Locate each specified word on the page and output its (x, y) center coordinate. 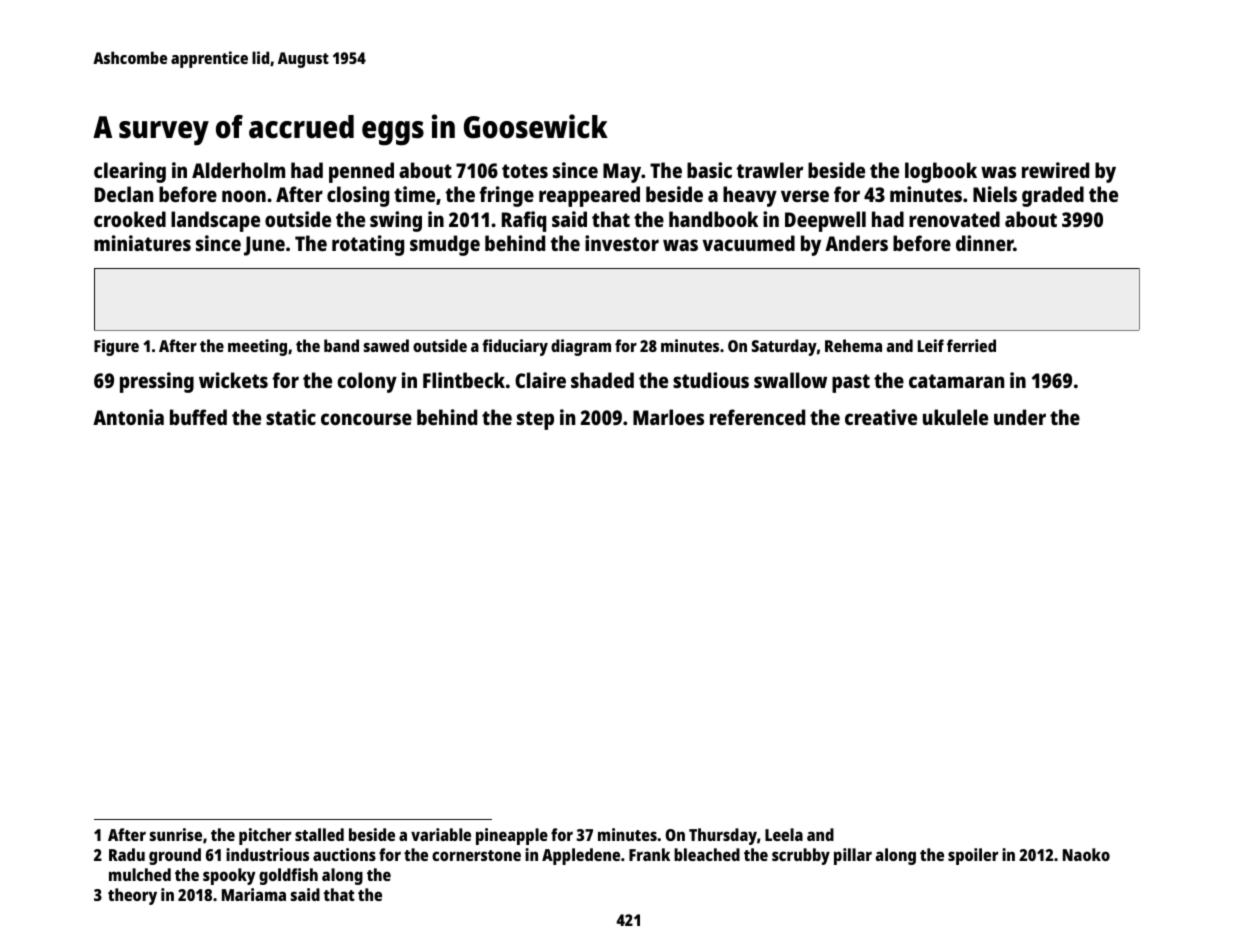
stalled (319, 834)
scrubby (801, 856)
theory (132, 896)
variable (441, 834)
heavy (750, 196)
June (264, 246)
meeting (257, 347)
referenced (757, 417)
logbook (941, 172)
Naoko (1086, 854)
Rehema (853, 345)
